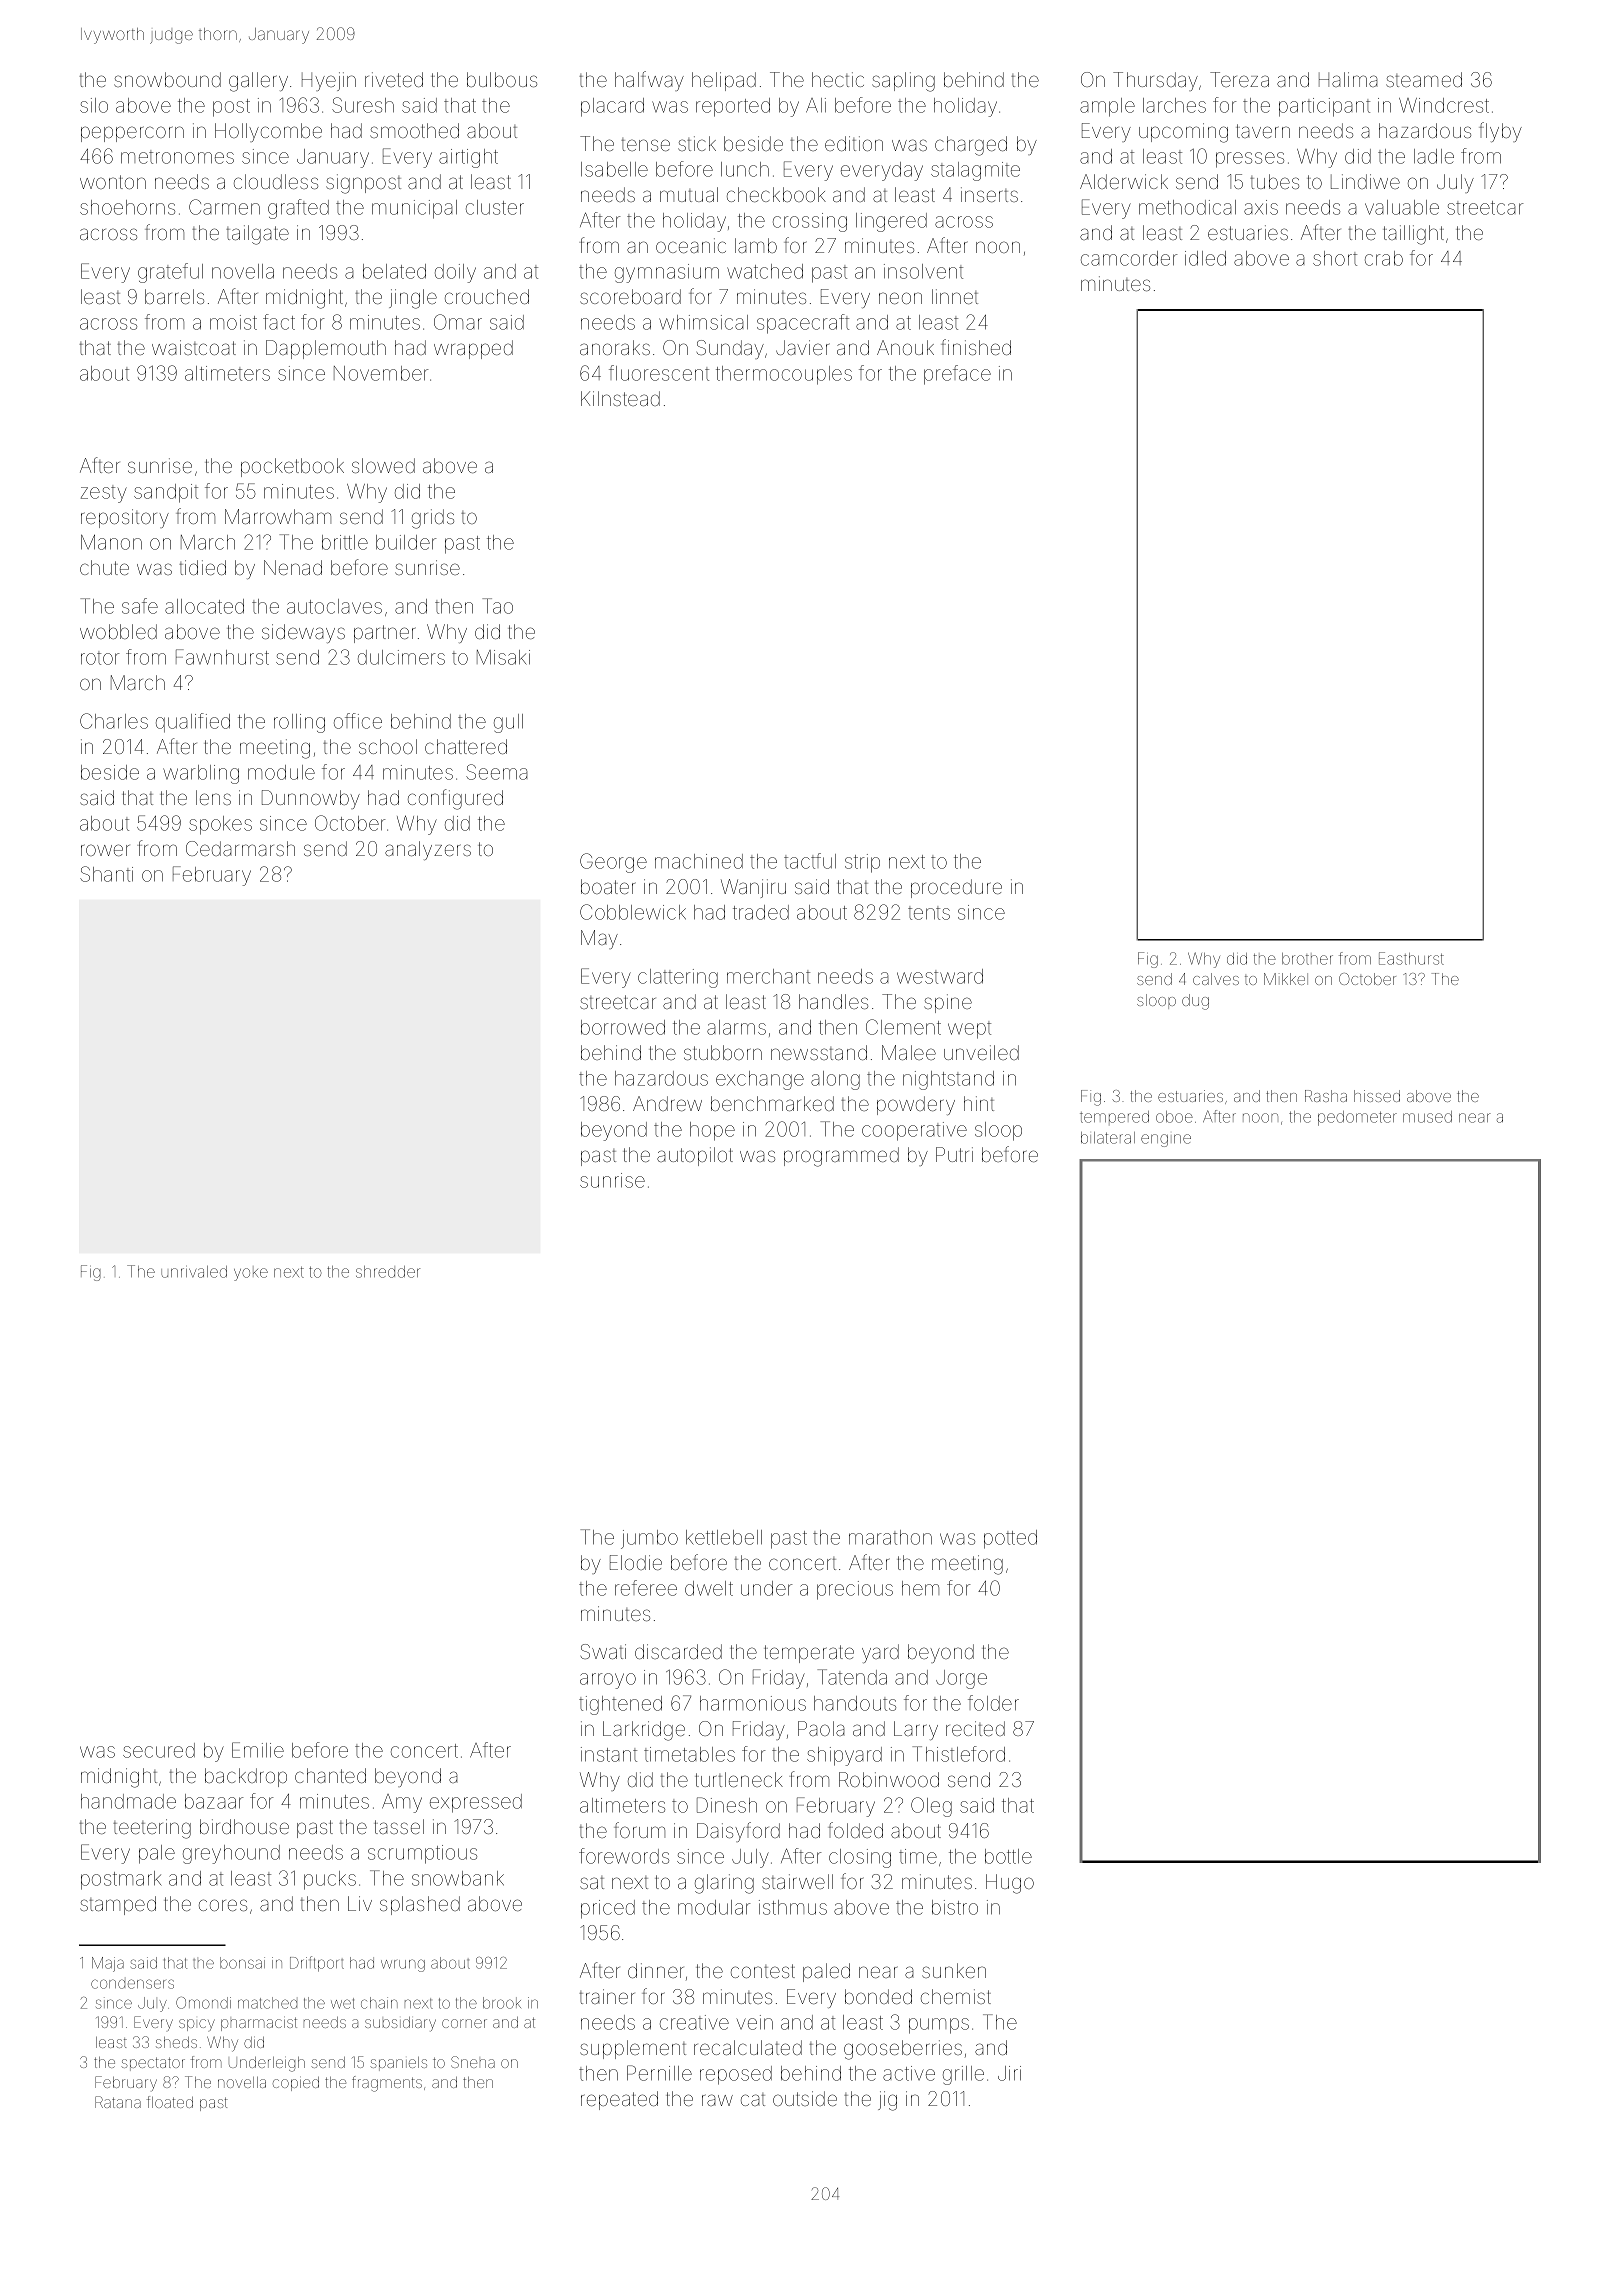 This screenshot has width=1620, height=2292. What do you see at coordinates (903, 82) in the screenshot?
I see `sapling` at bounding box center [903, 82].
